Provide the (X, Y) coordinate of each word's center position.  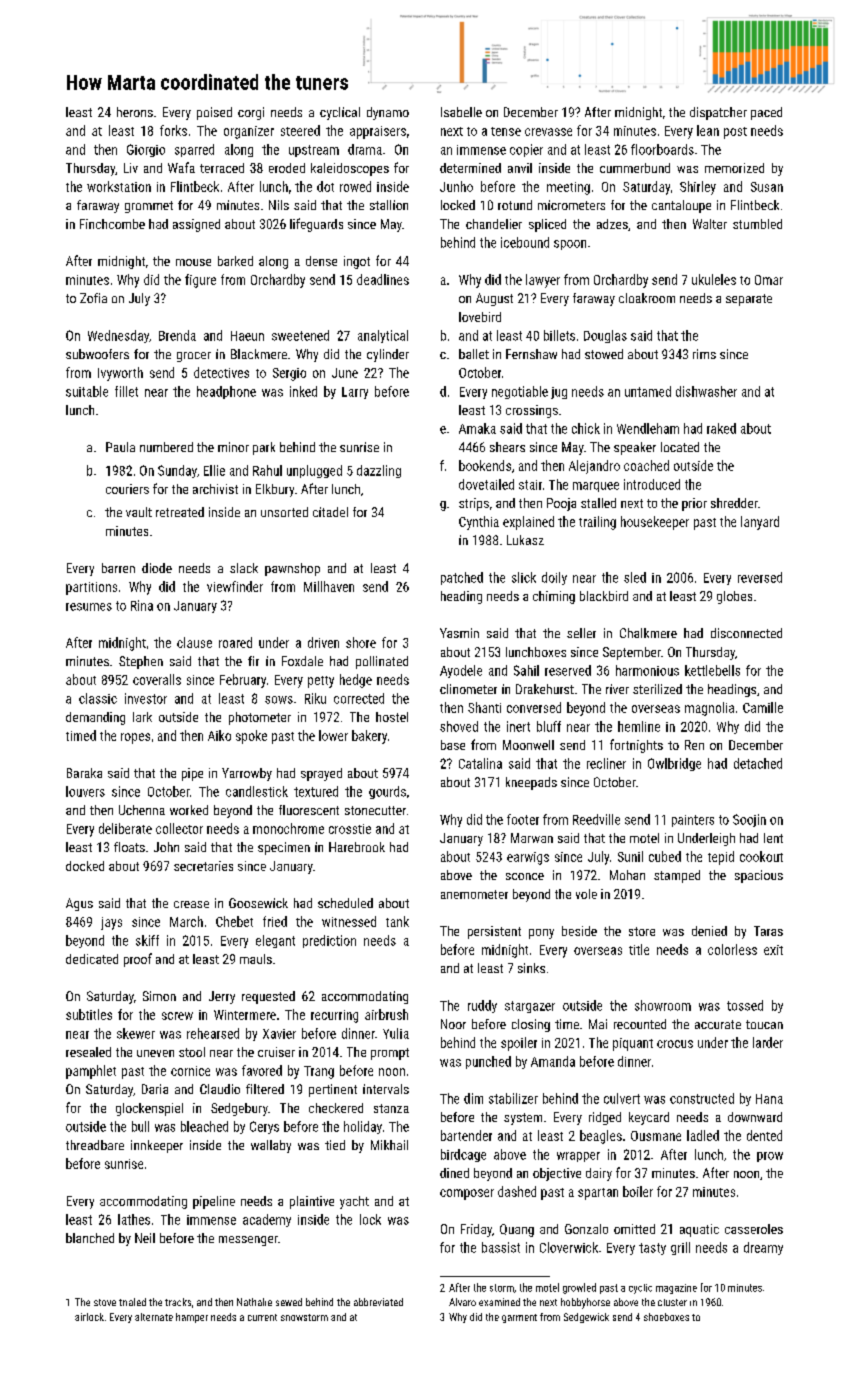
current (262, 1317)
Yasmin (459, 633)
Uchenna (142, 810)
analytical (383, 336)
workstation (119, 186)
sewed (289, 1302)
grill (680, 1248)
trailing (597, 523)
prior (694, 504)
